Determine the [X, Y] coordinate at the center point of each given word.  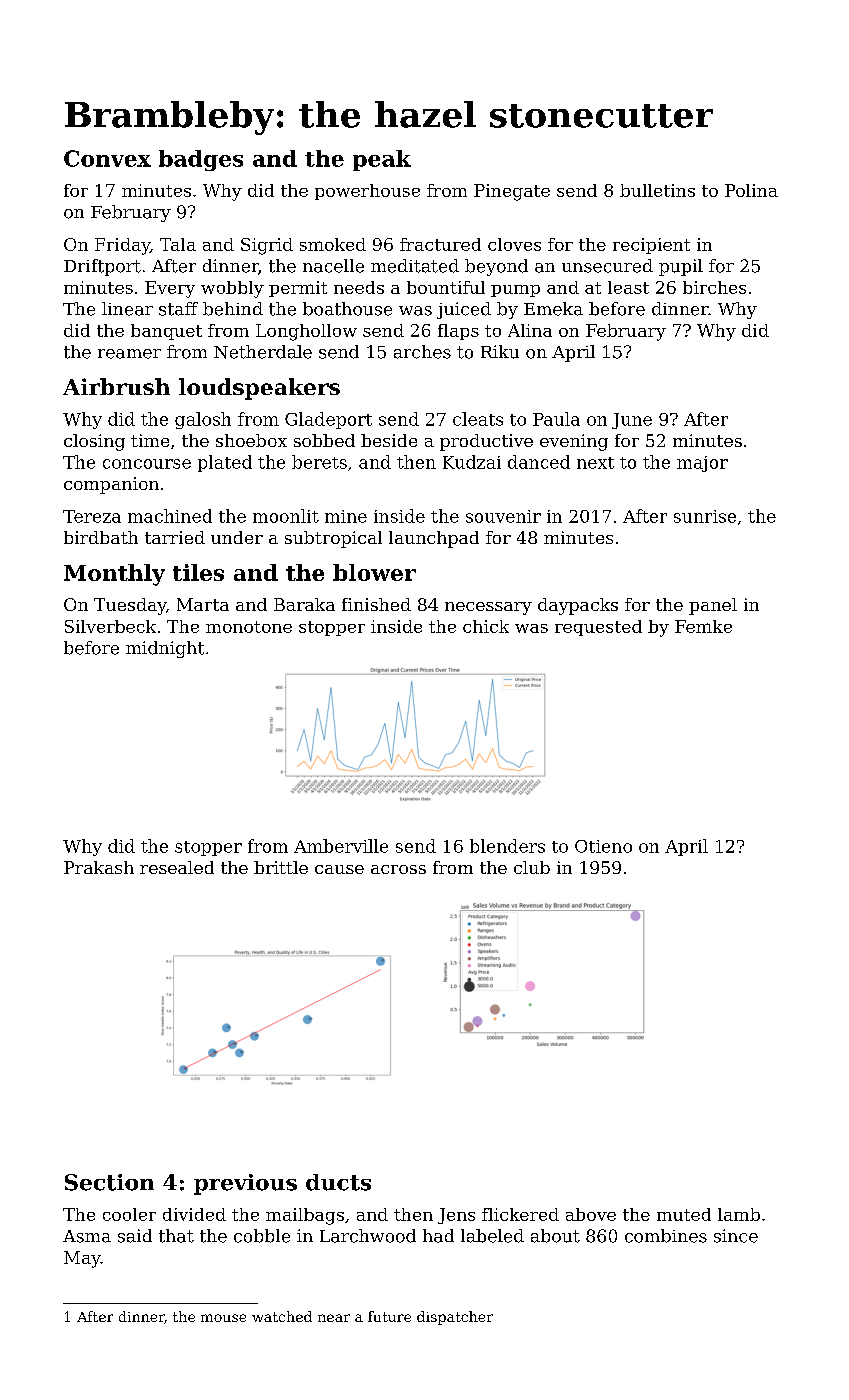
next [595, 463]
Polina [751, 190]
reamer [129, 354]
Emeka [553, 309]
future [389, 1316]
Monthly [114, 575]
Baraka [304, 604]
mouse [223, 1318]
